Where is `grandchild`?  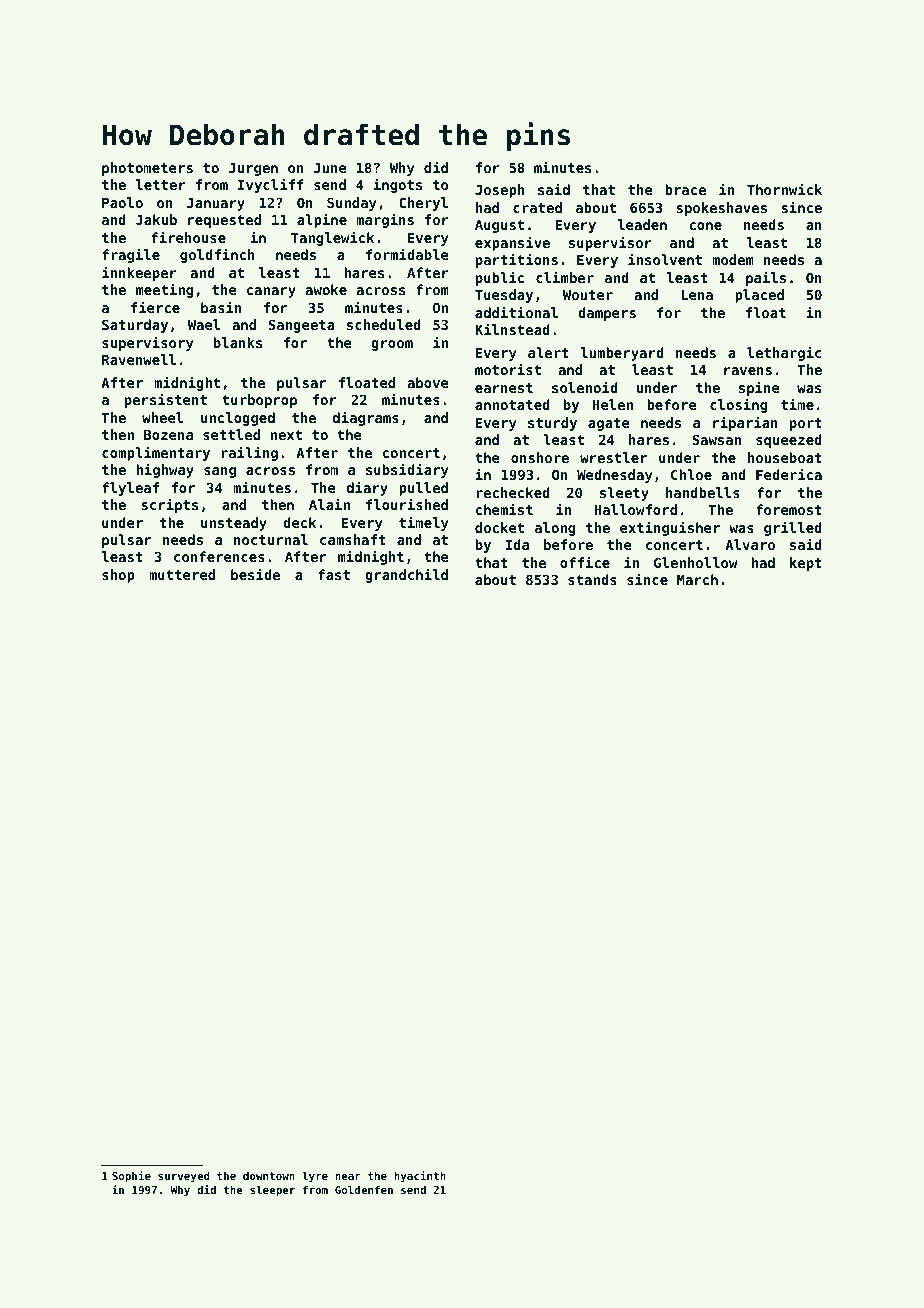 grandchild is located at coordinates (406, 575).
